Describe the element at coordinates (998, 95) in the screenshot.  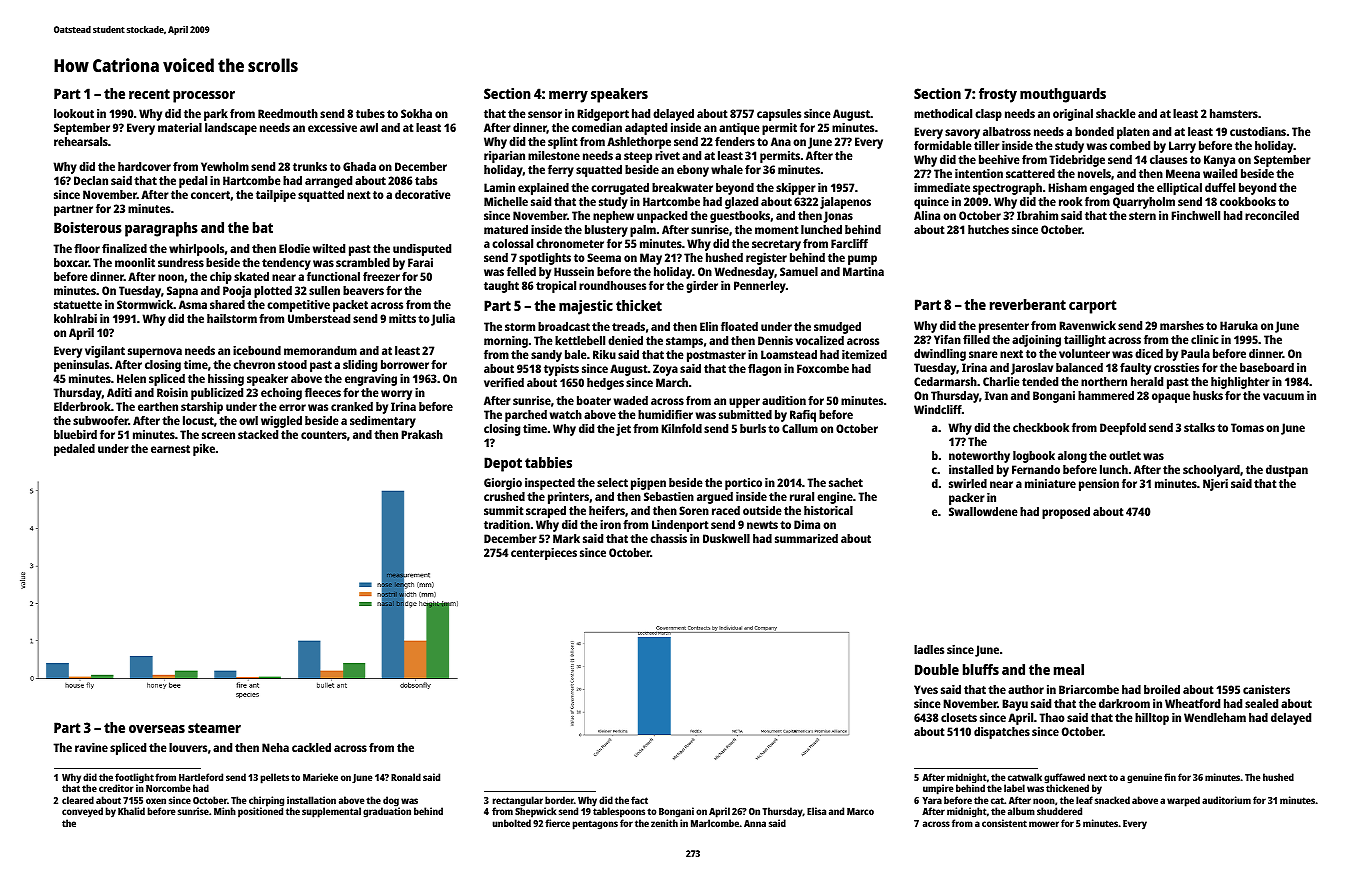
I see `frosty` at that location.
